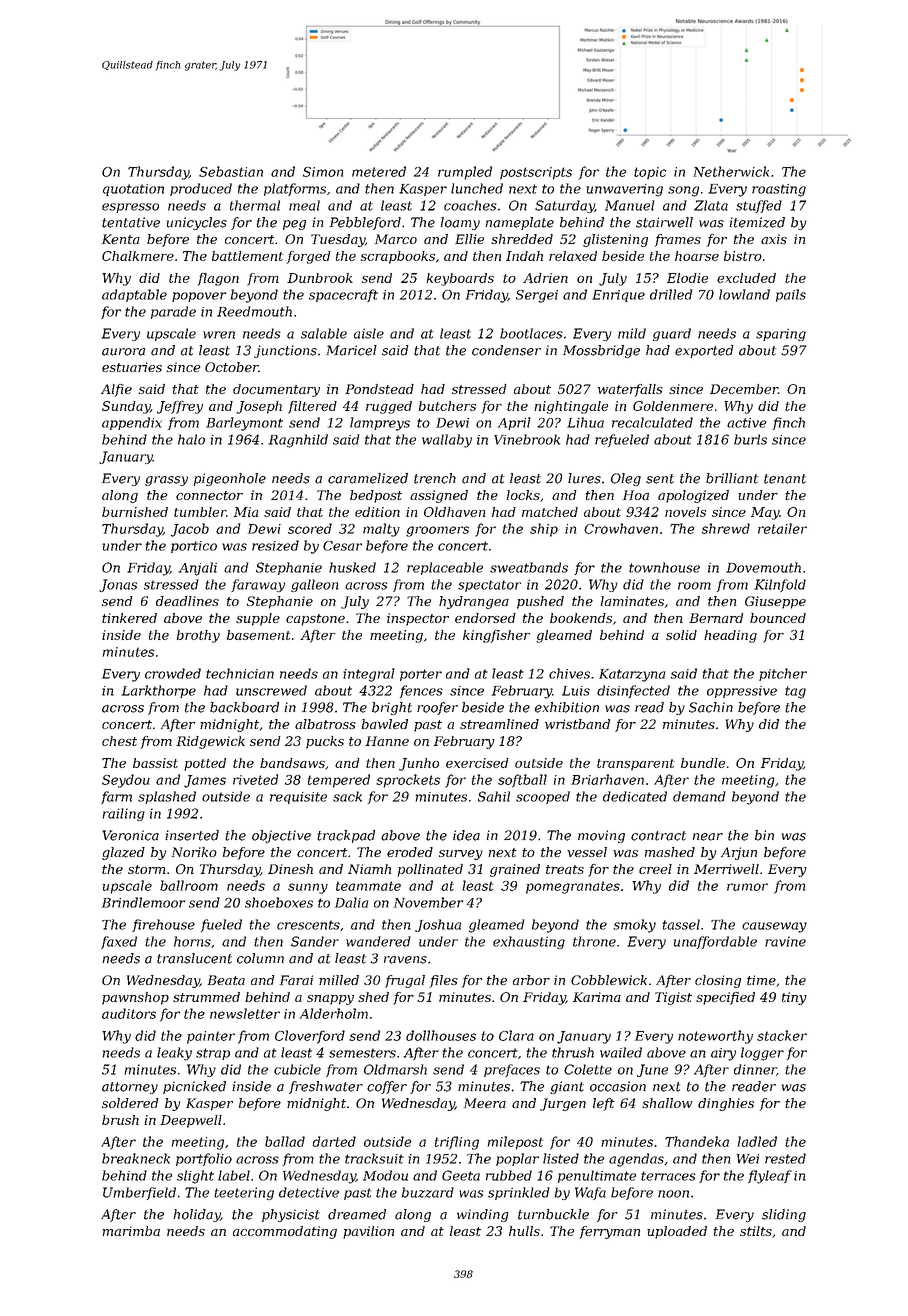 The image size is (908, 1316). Describe the element at coordinates (334, 1141) in the screenshot. I see `darted` at that location.
